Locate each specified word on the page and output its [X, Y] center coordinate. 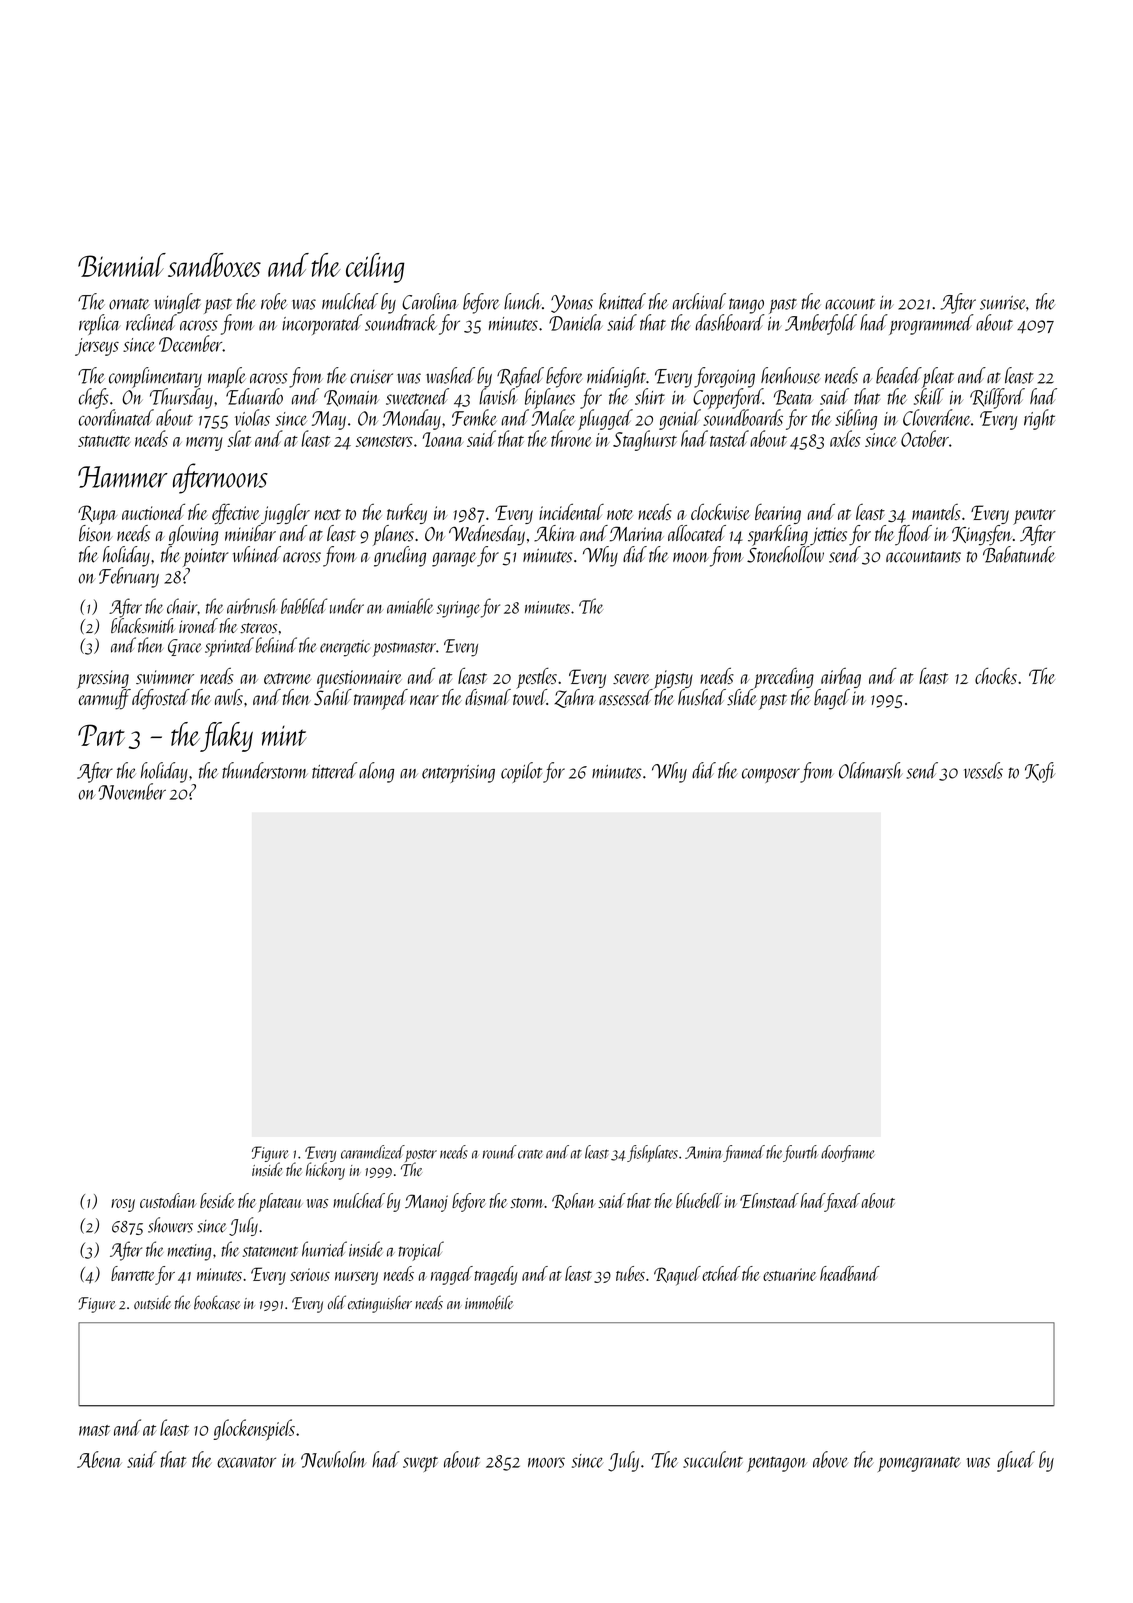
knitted [622, 301]
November [132, 791]
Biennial [122, 265]
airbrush [252, 606]
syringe [458, 609]
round [500, 1152]
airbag [841, 678]
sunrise [1002, 303]
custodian [168, 1200]
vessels [983, 770]
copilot [521, 772]
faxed [842, 1202]
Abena [99, 1459]
